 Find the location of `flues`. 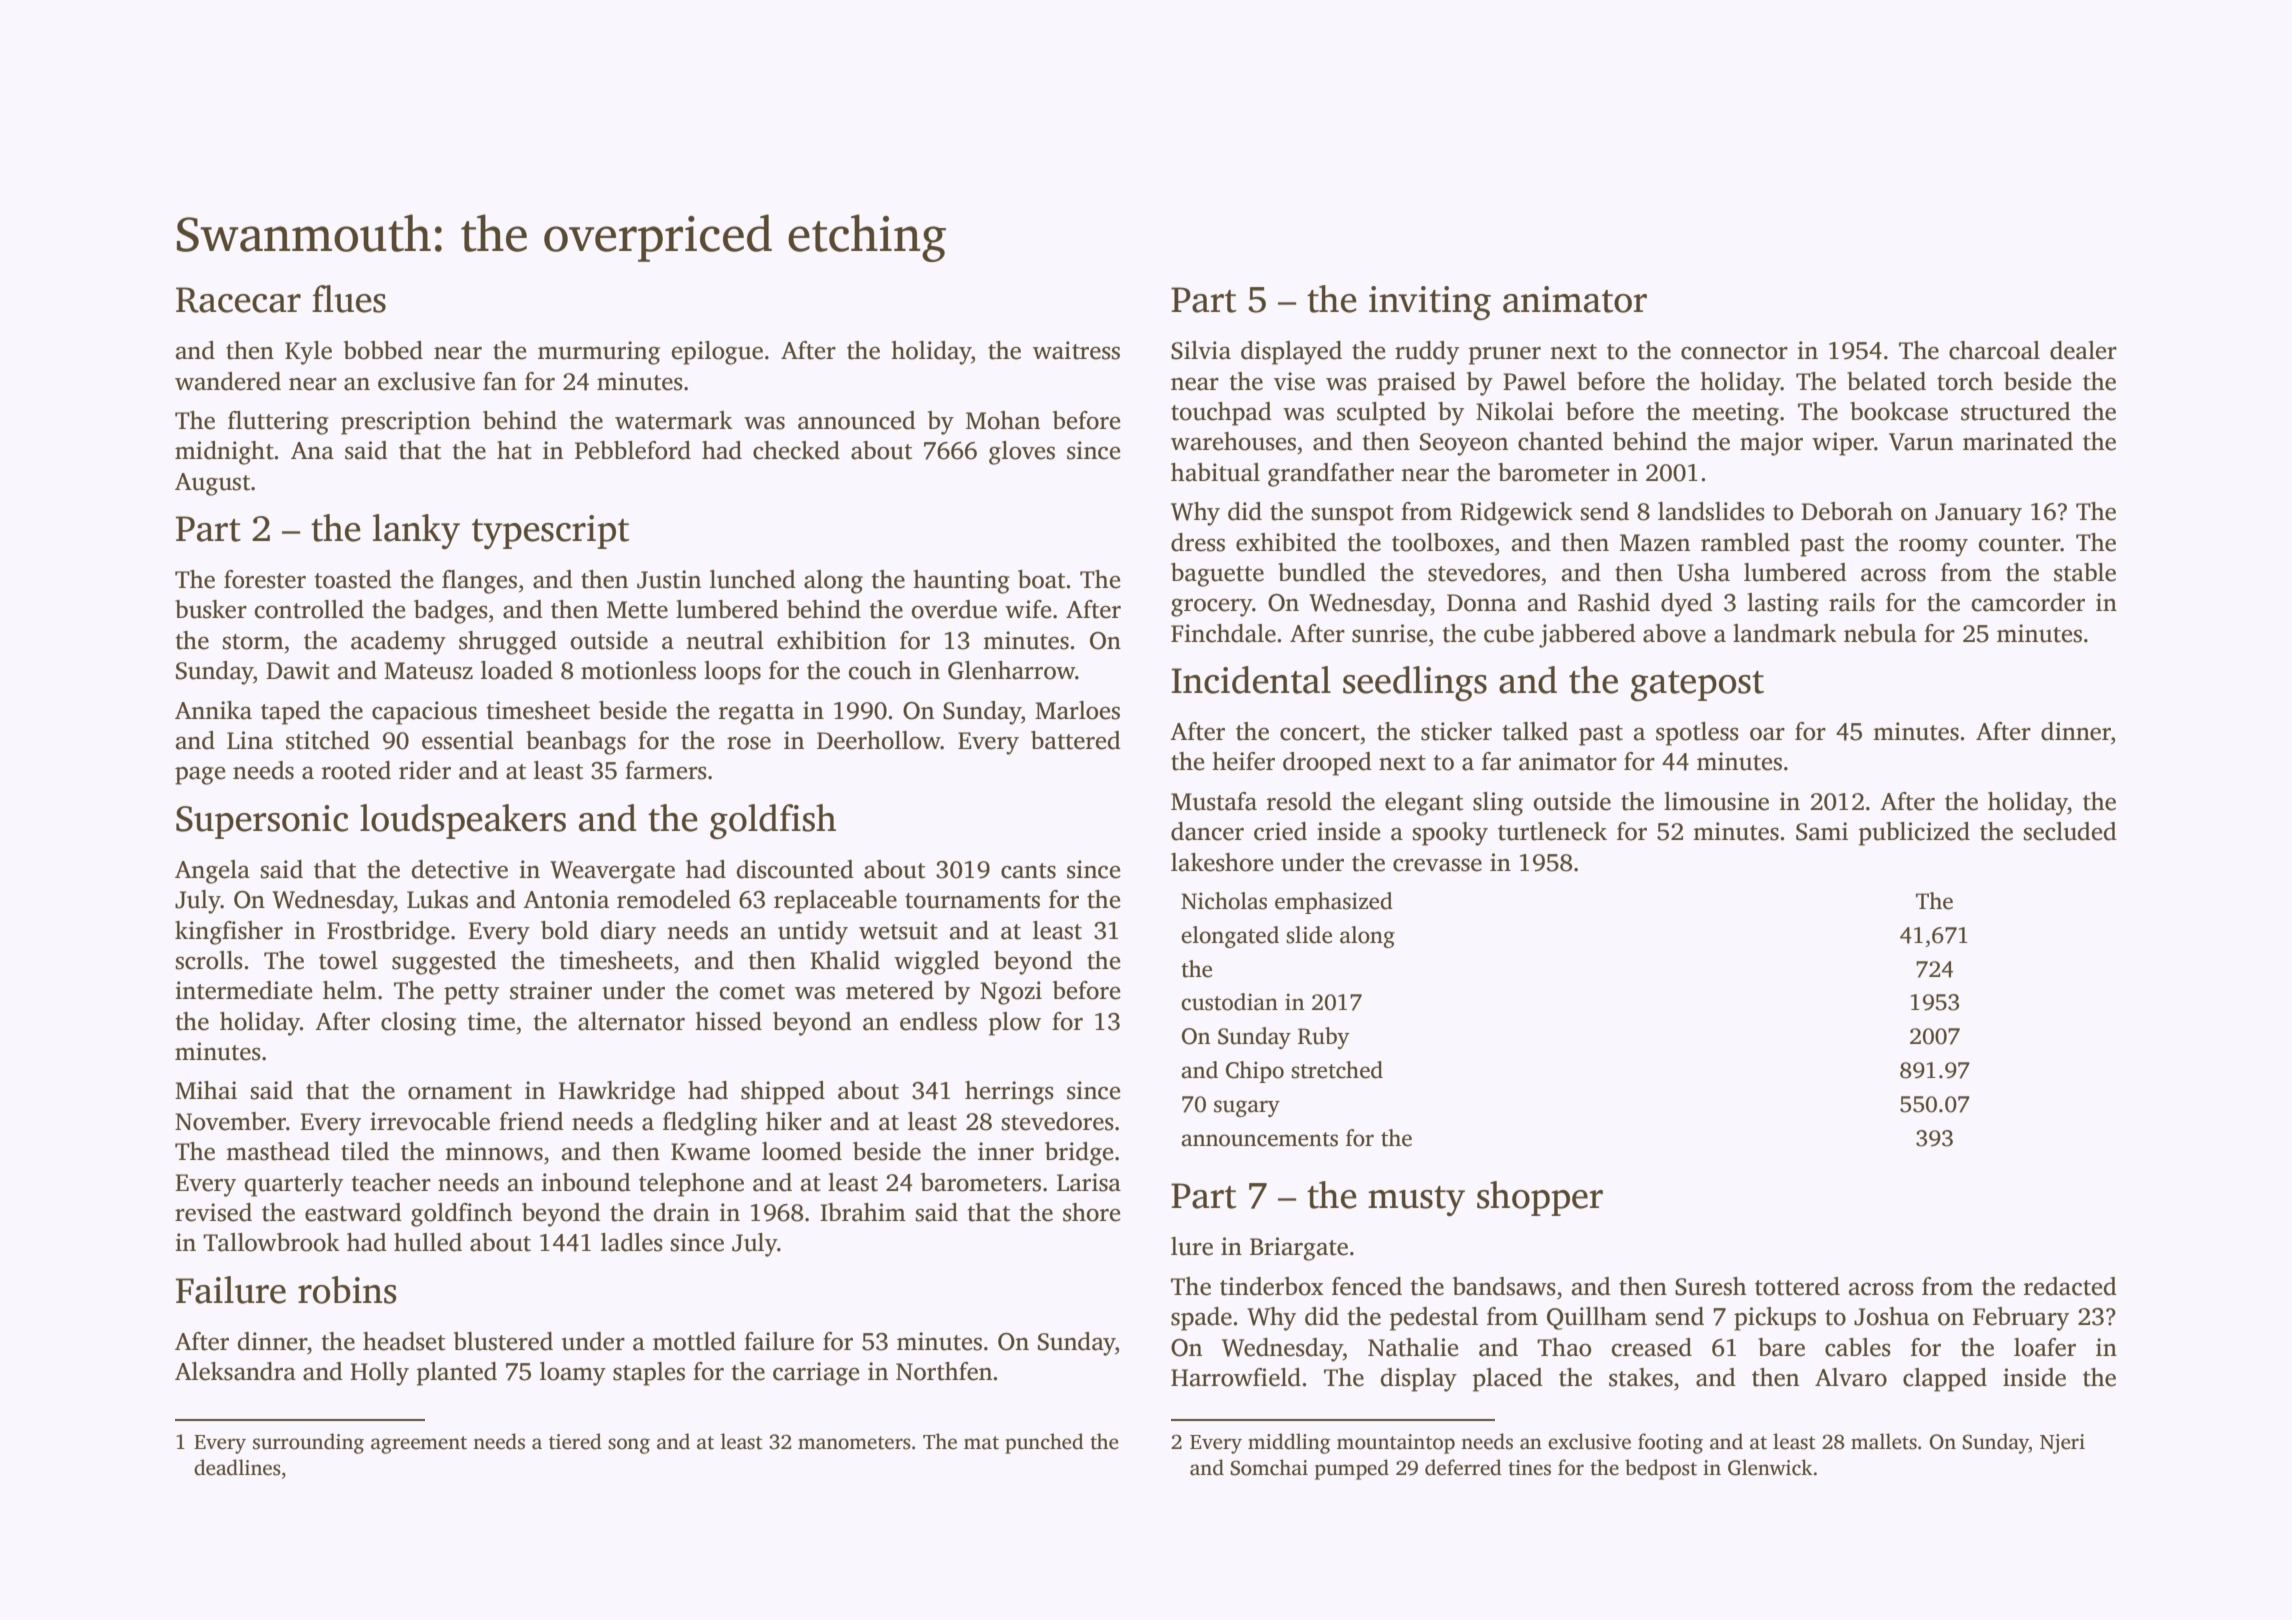

flues is located at coordinates (349, 299).
